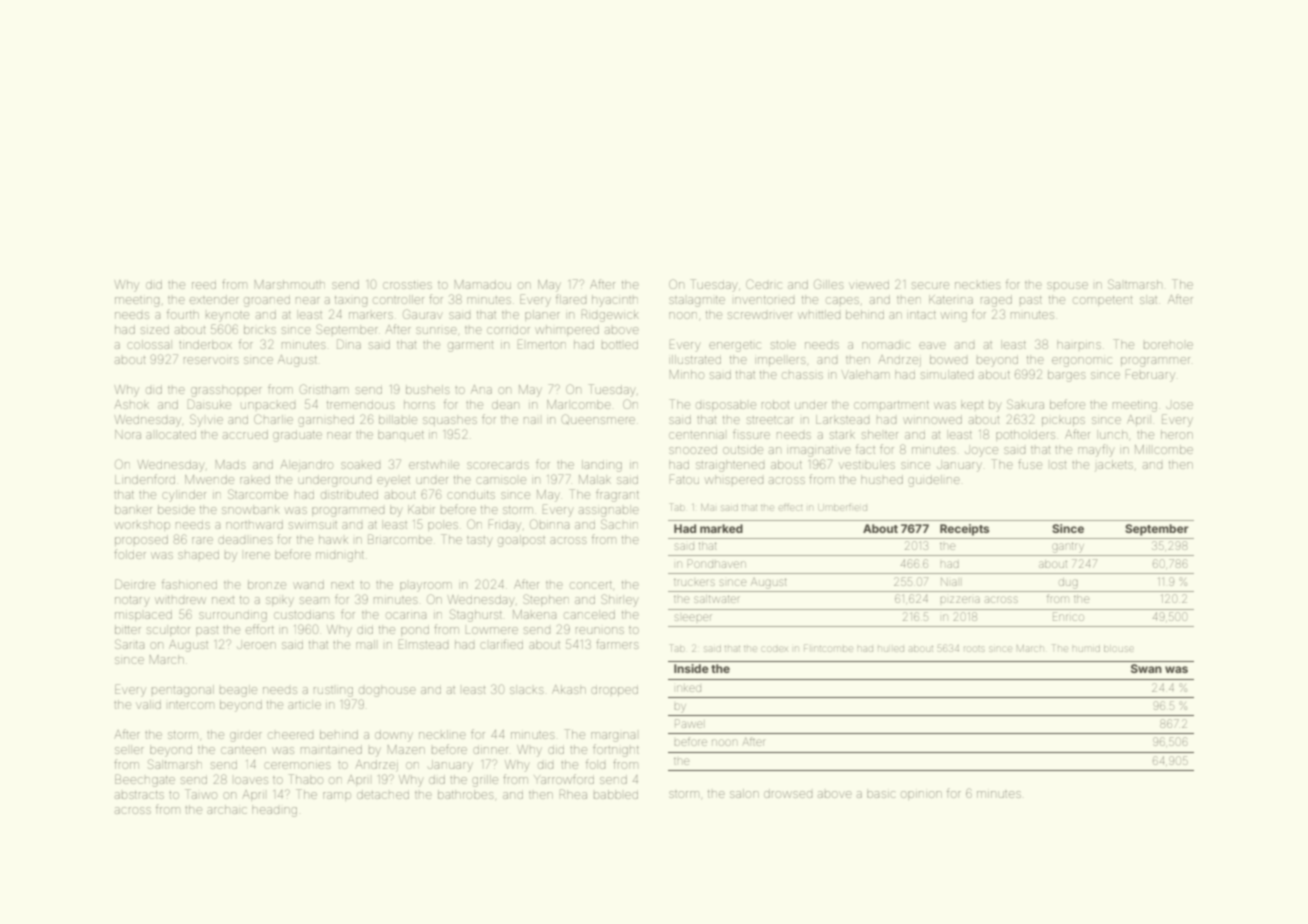  Describe the element at coordinates (204, 285) in the document. I see `reed` at that location.
